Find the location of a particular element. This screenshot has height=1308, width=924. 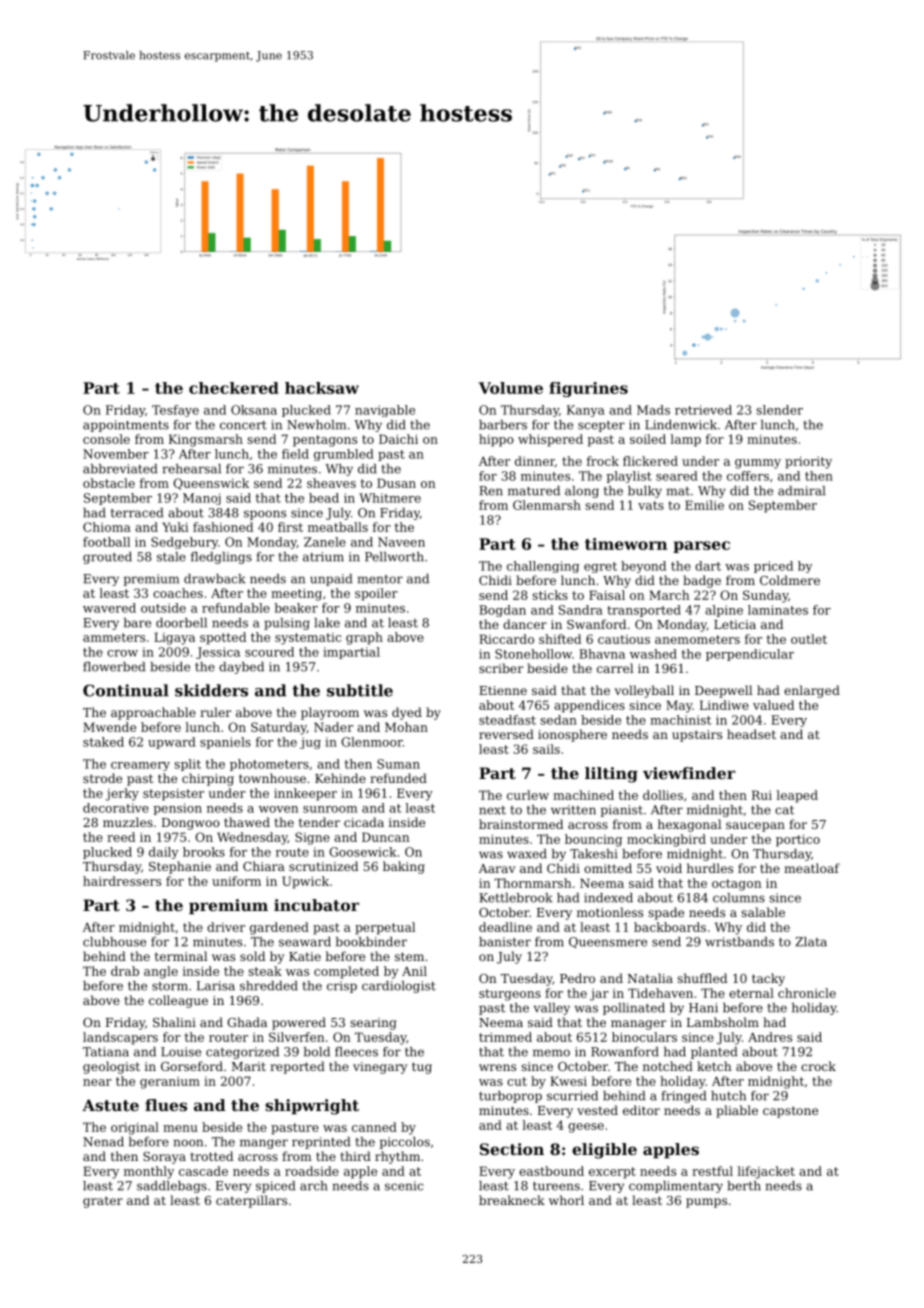

Volume is located at coordinates (511, 388).
